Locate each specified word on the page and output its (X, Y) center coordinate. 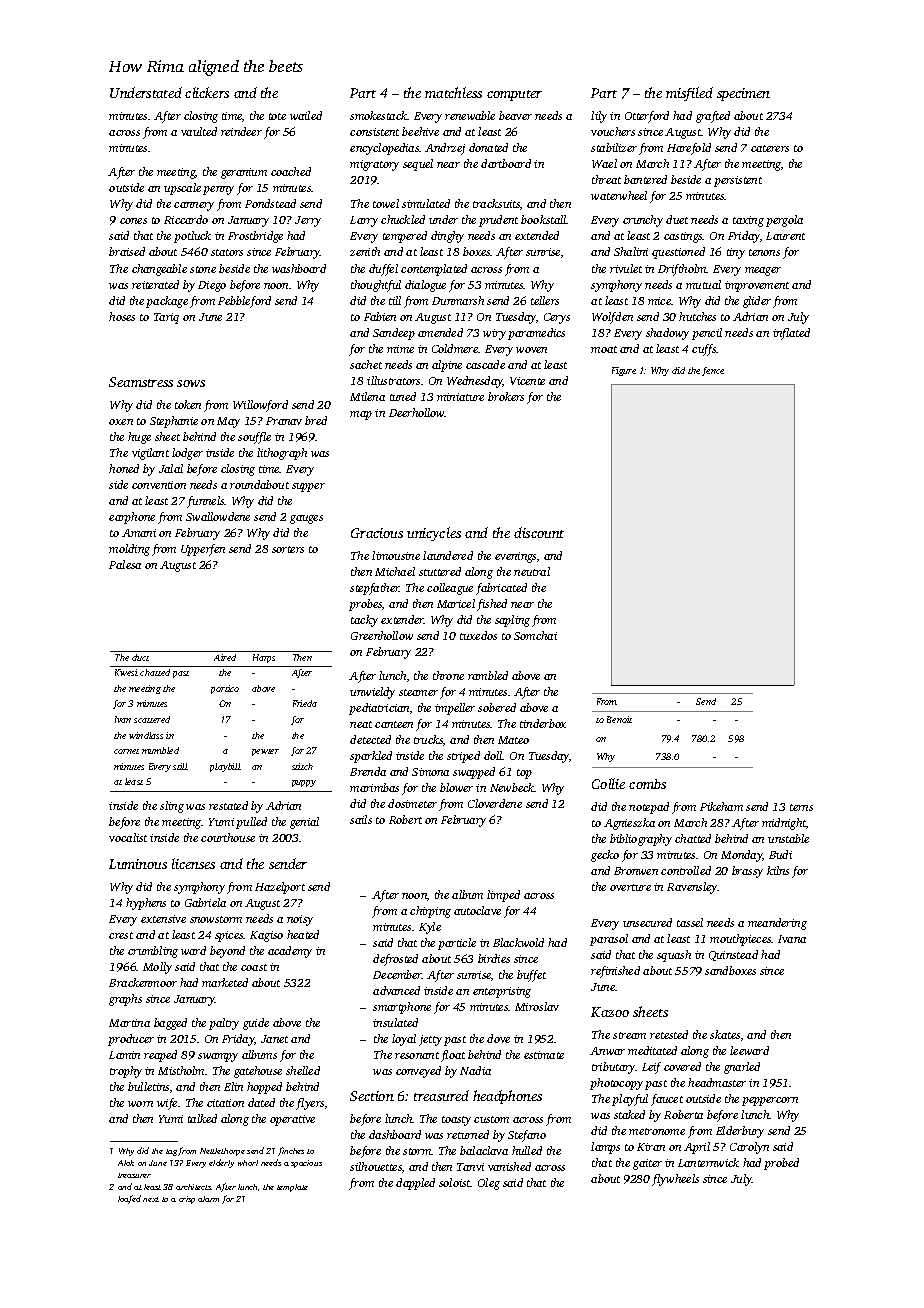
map (361, 415)
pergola (784, 221)
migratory (374, 165)
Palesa (125, 564)
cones (133, 221)
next (151, 1199)
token (188, 404)
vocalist (128, 837)
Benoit (619, 719)
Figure (624, 371)
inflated (791, 334)
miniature (460, 397)
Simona (430, 772)
